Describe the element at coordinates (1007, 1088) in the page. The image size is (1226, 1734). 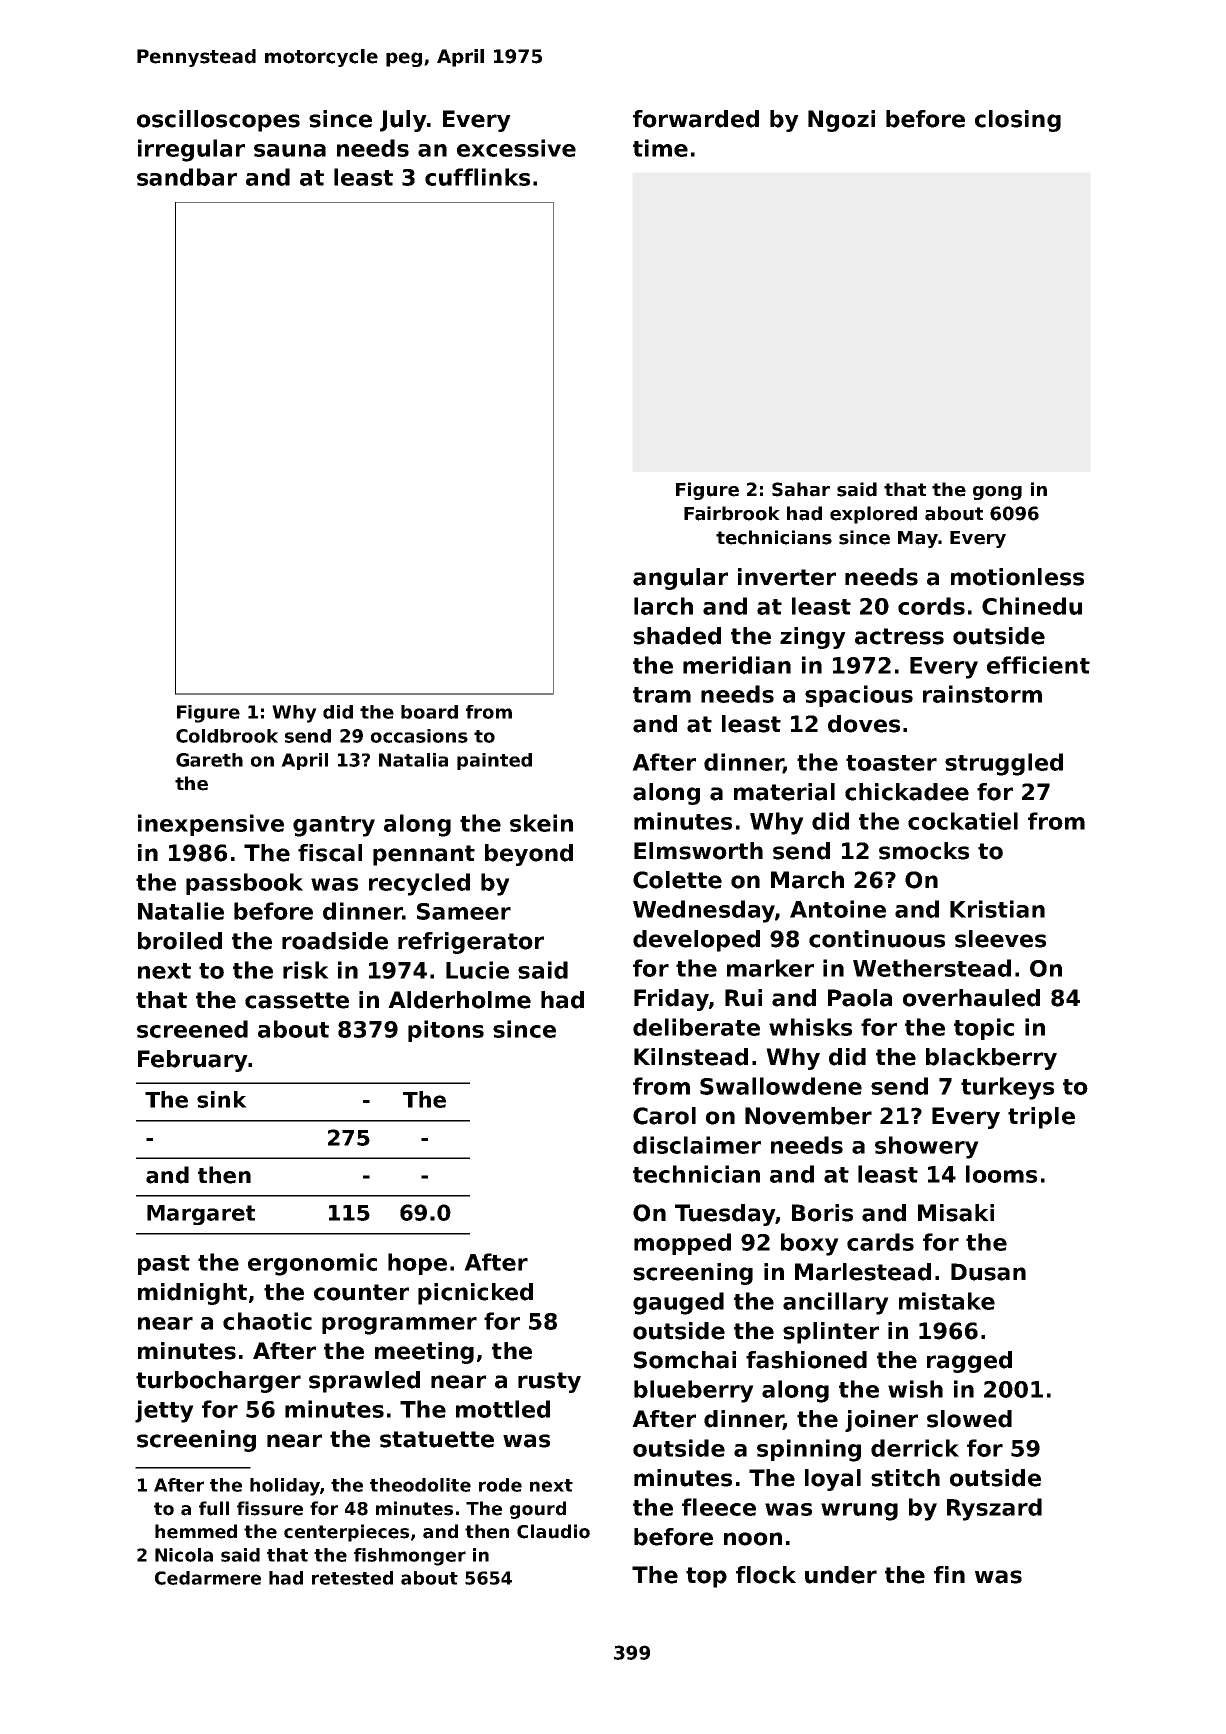
I see `turkeys` at that location.
